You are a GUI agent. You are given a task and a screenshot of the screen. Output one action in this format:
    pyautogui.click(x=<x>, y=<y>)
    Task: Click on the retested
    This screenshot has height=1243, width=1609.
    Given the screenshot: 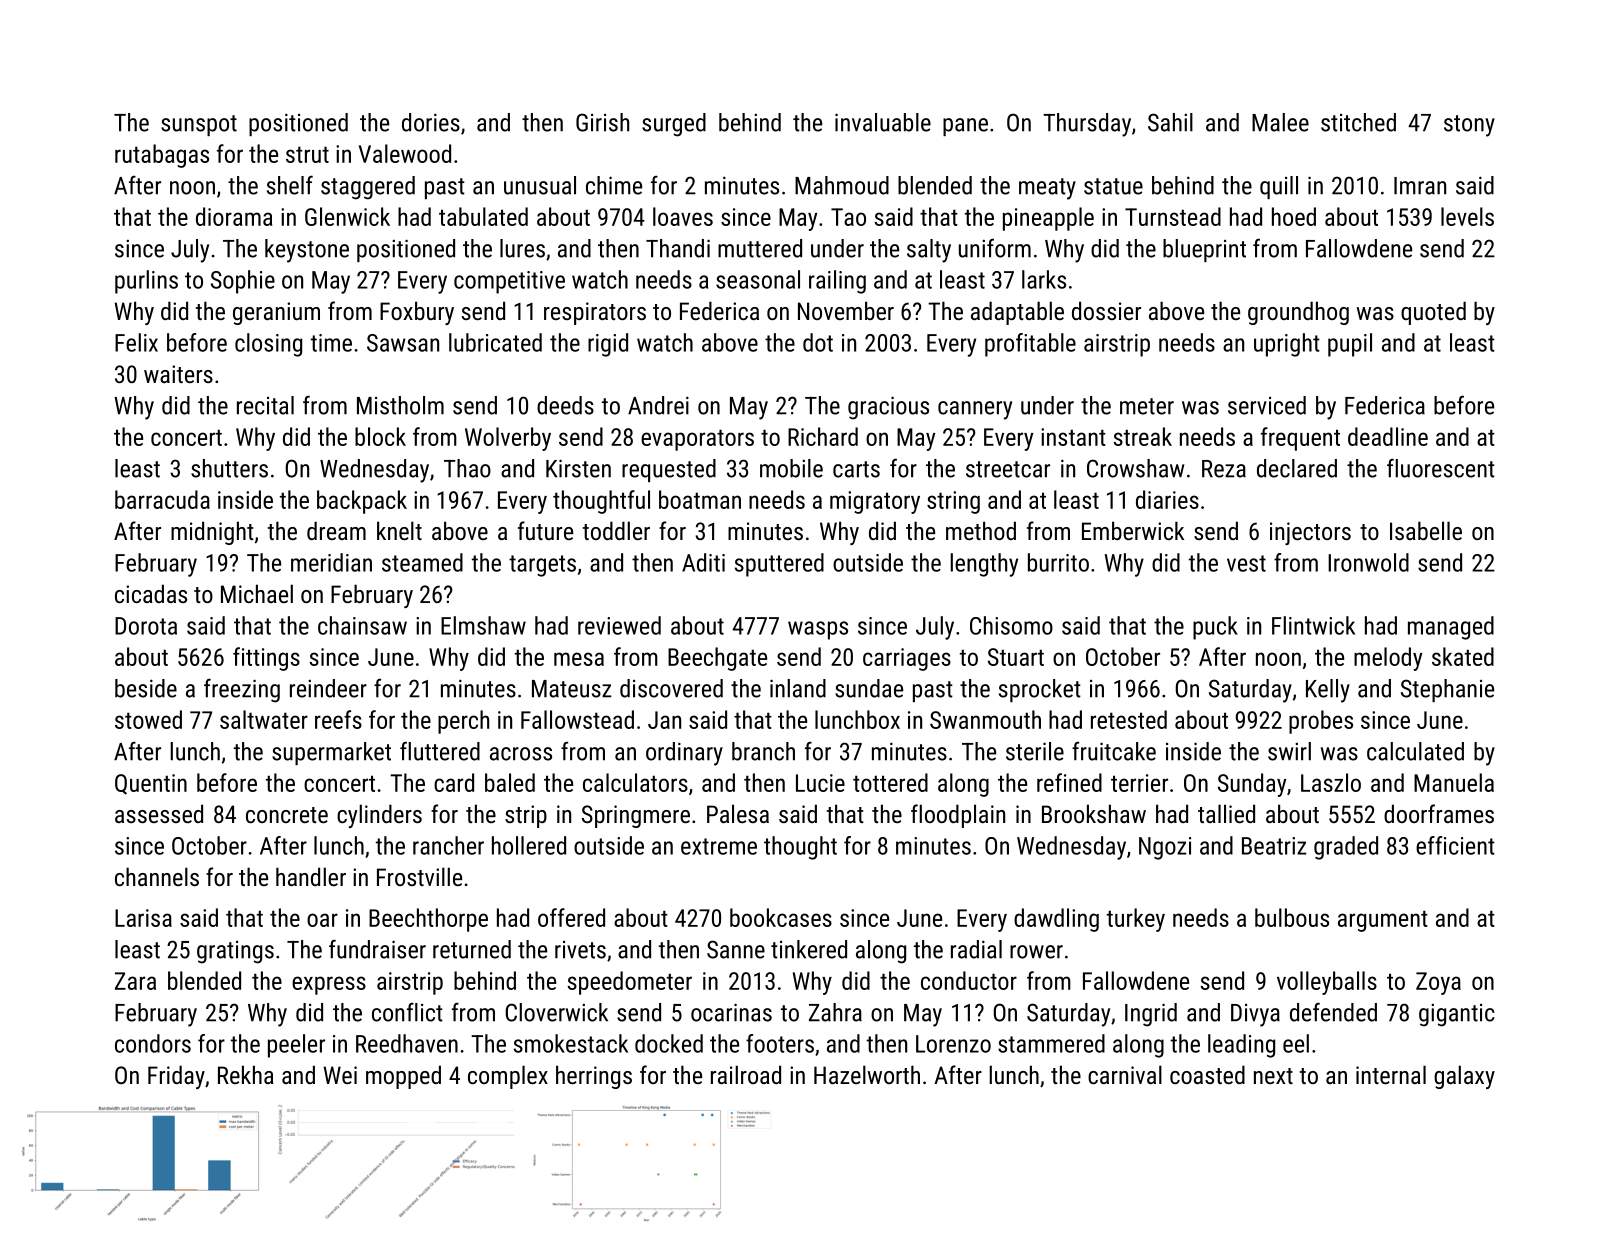 What is the action you would take?
    pyautogui.click(x=1129, y=719)
